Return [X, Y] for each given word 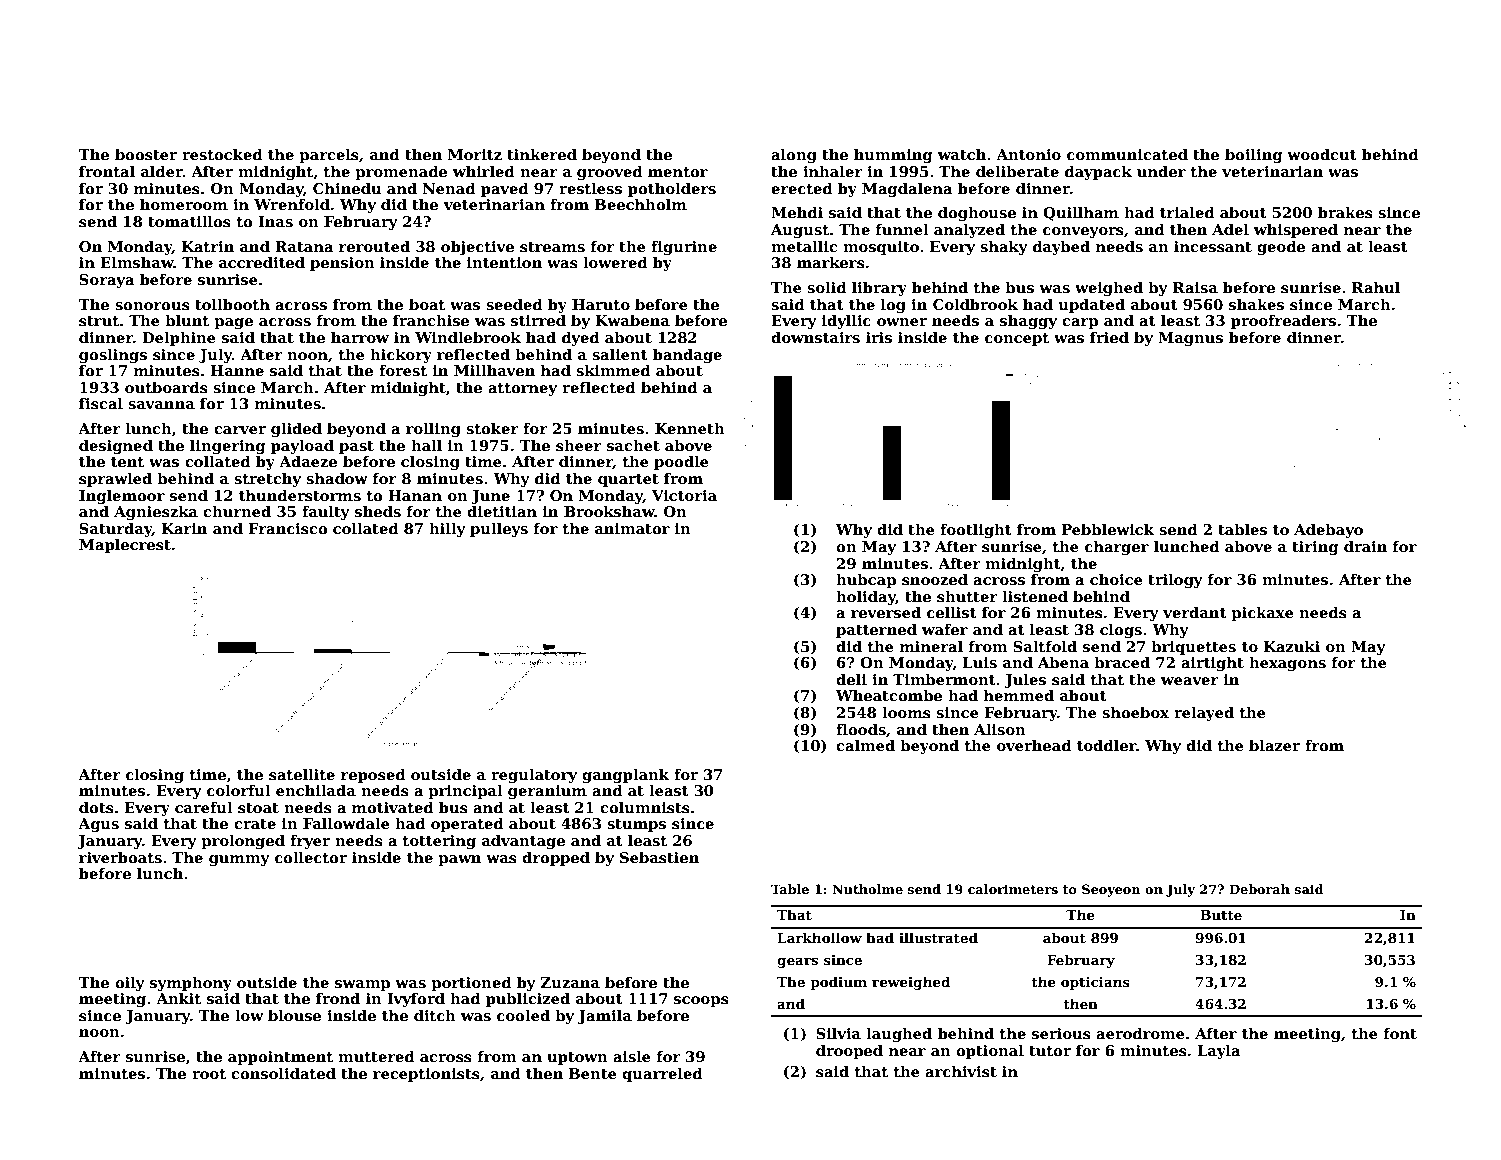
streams [552, 247]
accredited [262, 262]
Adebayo [1328, 530]
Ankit [178, 998]
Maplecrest [125, 545]
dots [96, 807]
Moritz [475, 154]
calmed [865, 745]
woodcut [1322, 154]
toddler [1106, 745]
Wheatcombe [889, 695]
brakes [1345, 212]
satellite [302, 774]
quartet [628, 480]
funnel [902, 229]
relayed [1204, 713]
